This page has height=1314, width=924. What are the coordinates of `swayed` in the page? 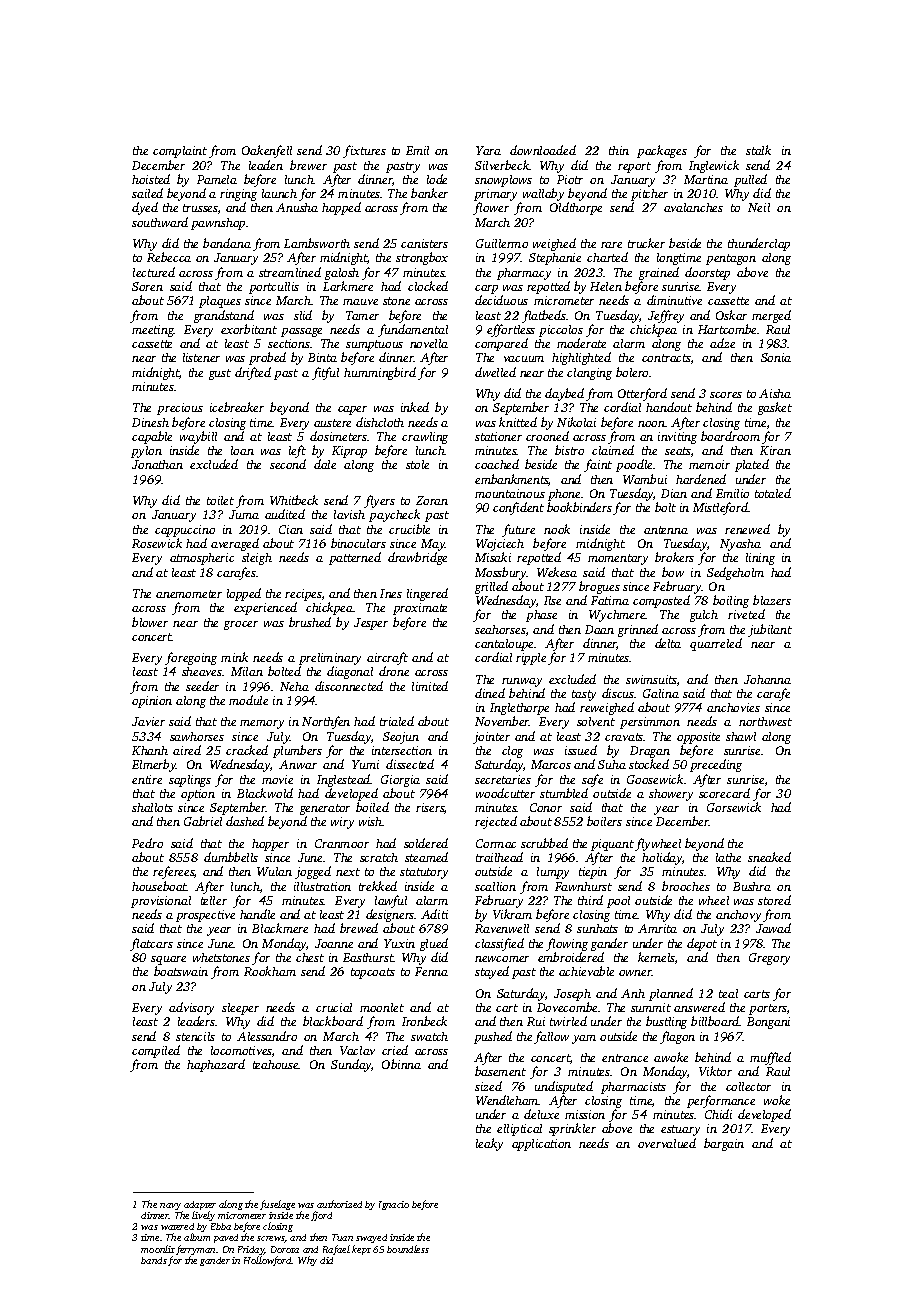 It's located at (371, 1238).
